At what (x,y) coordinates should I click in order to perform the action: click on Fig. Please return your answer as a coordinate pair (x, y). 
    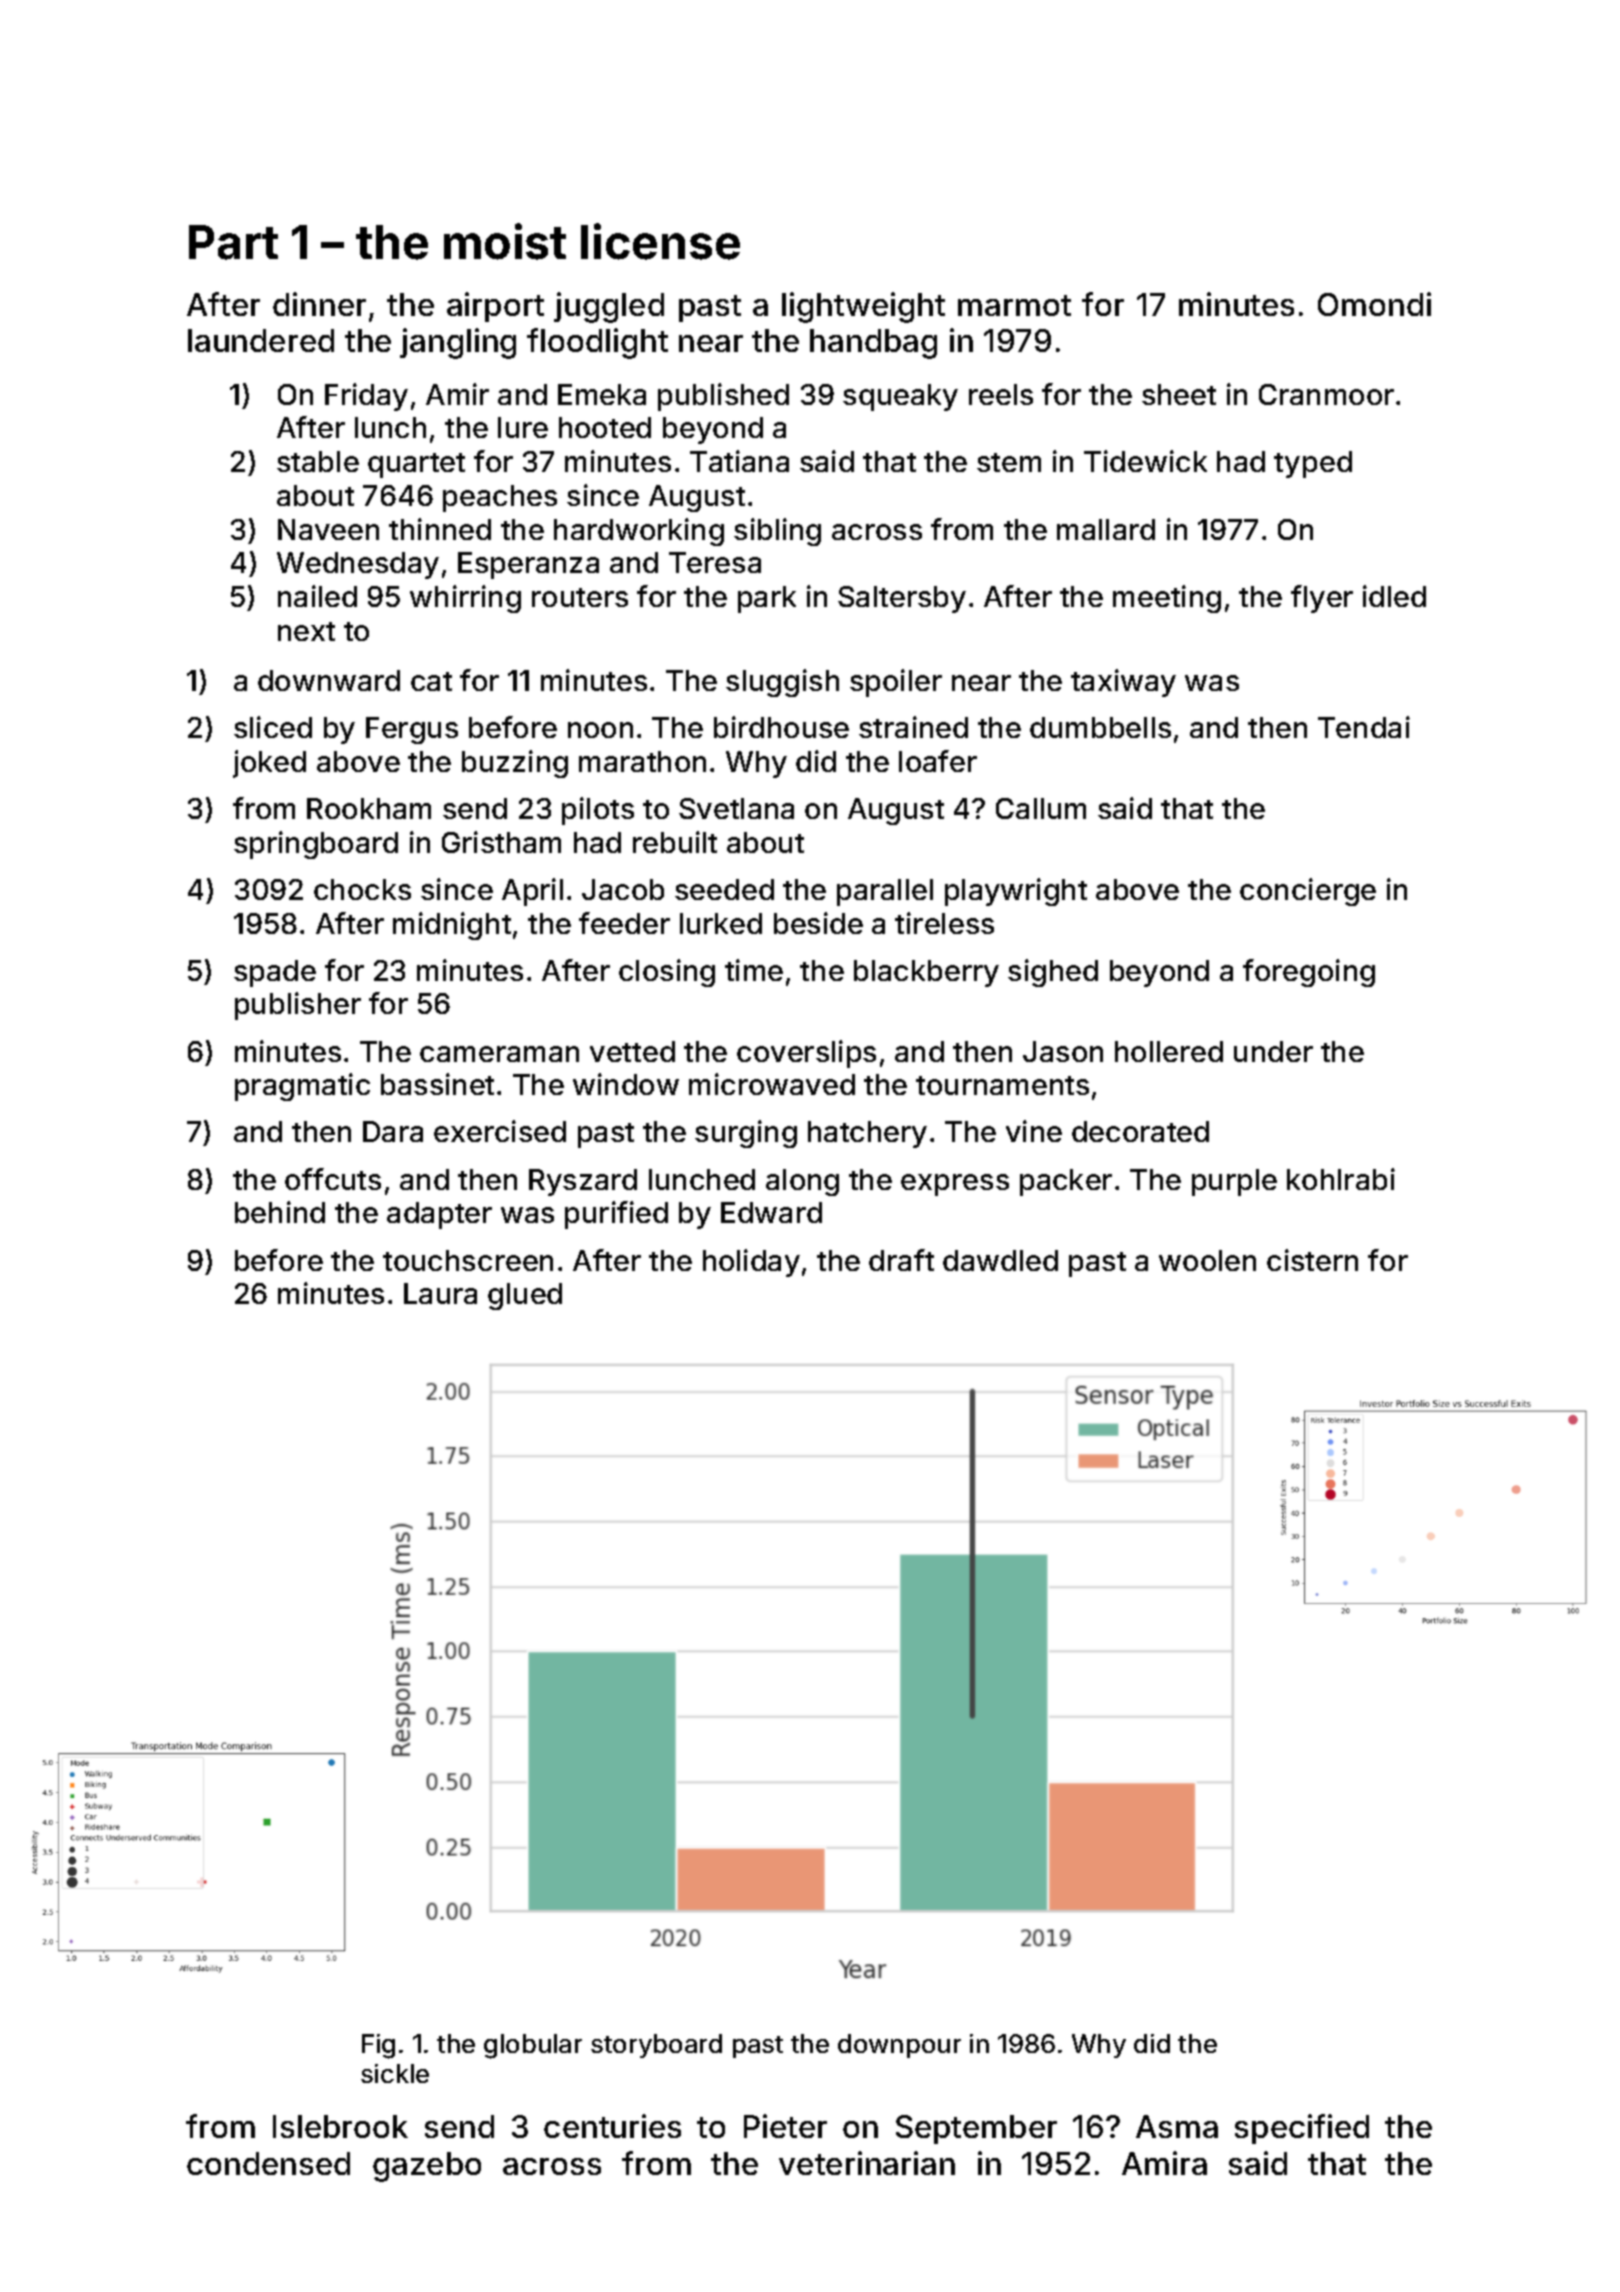
    Looking at the image, I should click on (378, 2046).
